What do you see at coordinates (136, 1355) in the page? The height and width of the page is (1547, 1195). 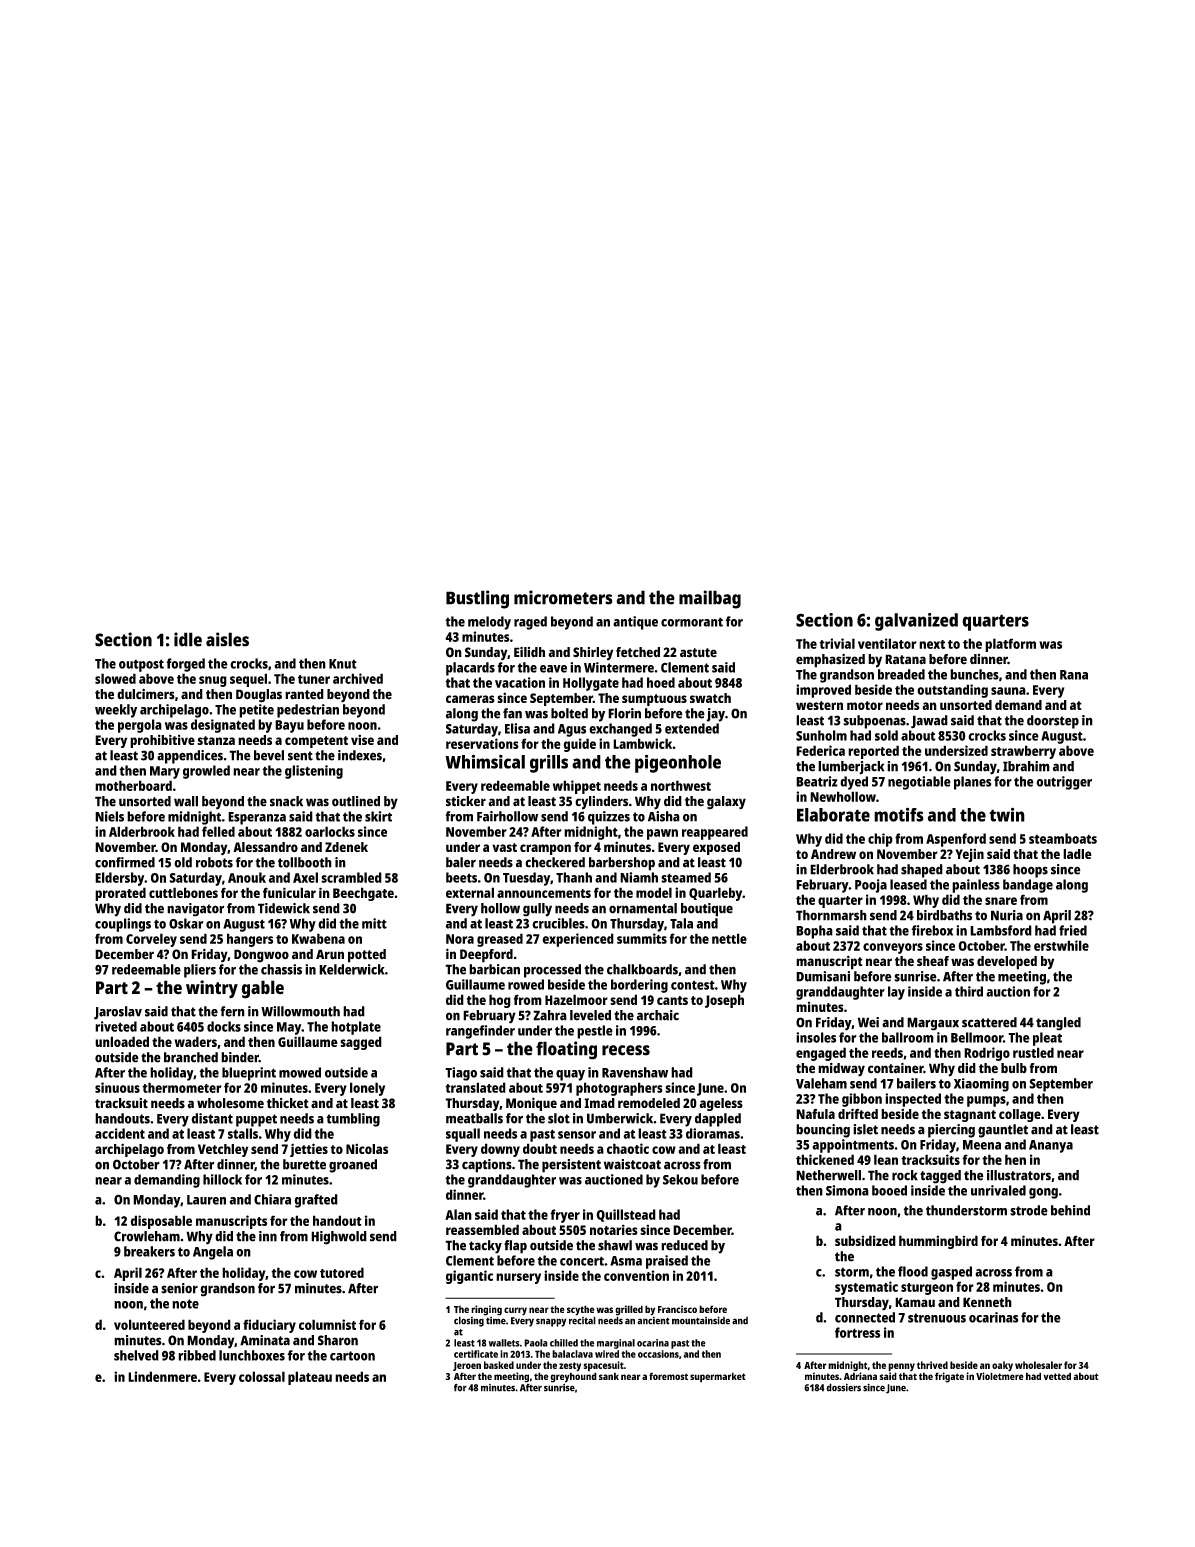 I see `shelved` at bounding box center [136, 1355].
